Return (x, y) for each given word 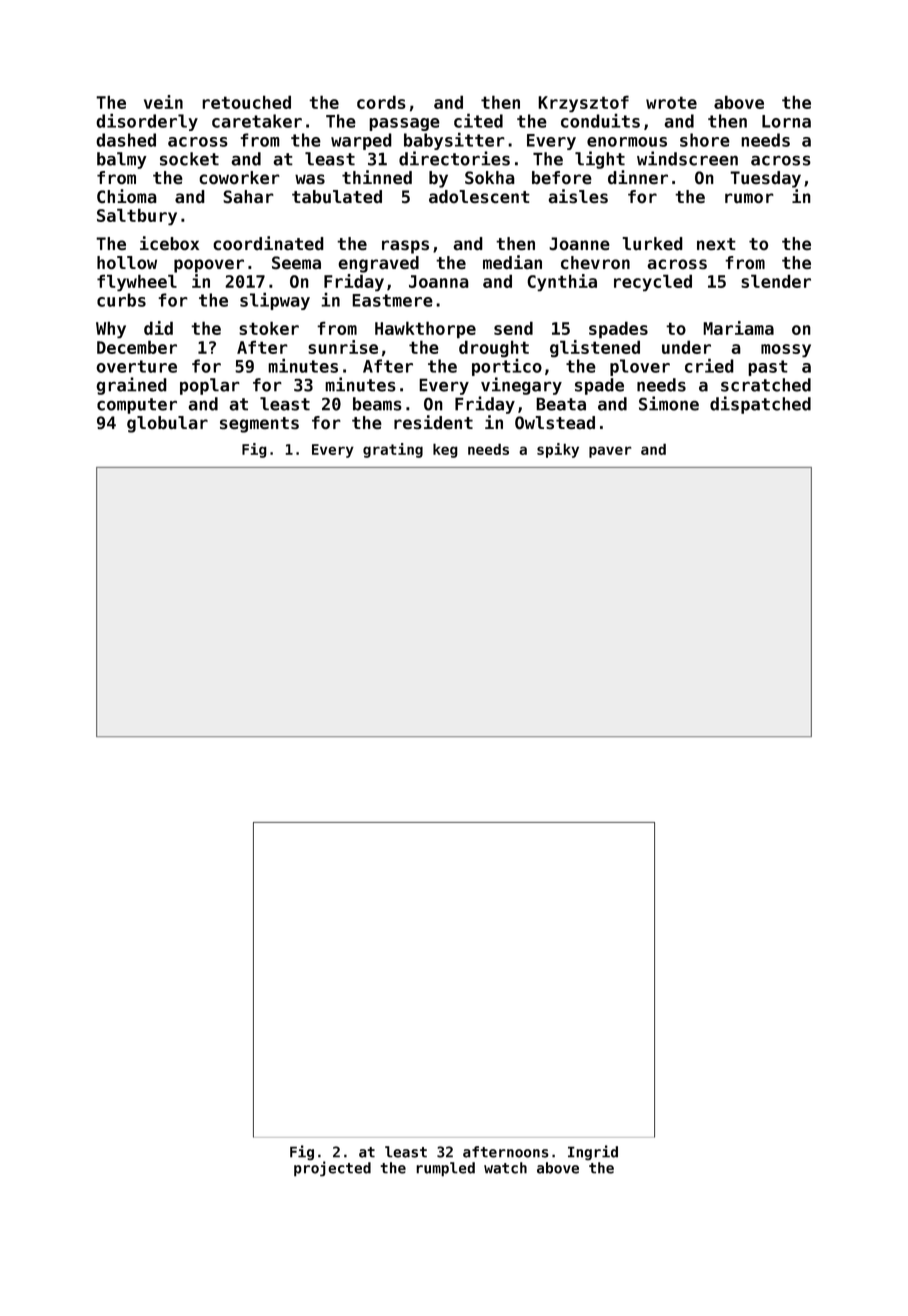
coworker (239, 177)
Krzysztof (583, 104)
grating (393, 450)
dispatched (760, 405)
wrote (671, 102)
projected (332, 1169)
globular (167, 424)
